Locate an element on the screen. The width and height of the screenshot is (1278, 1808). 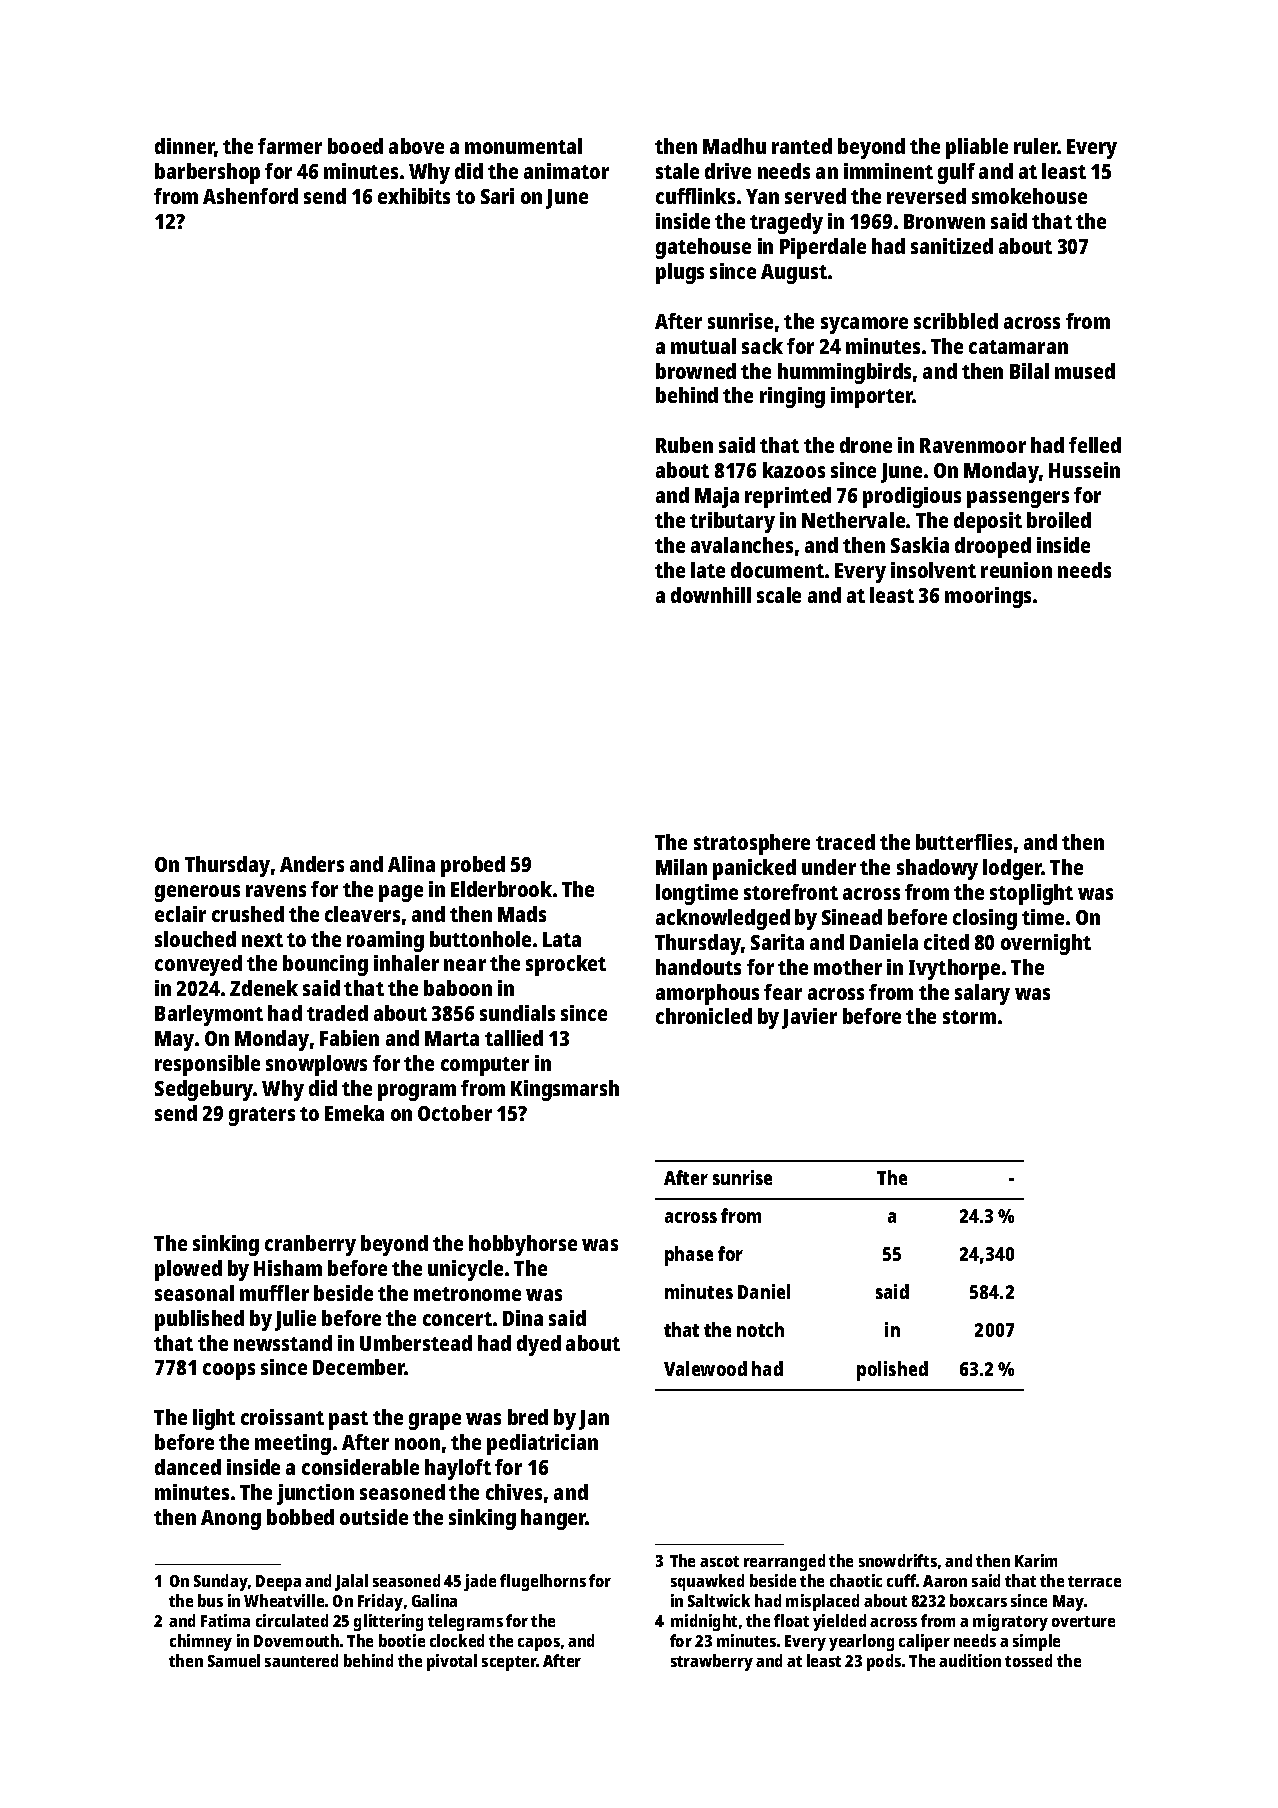
booed is located at coordinates (355, 146).
